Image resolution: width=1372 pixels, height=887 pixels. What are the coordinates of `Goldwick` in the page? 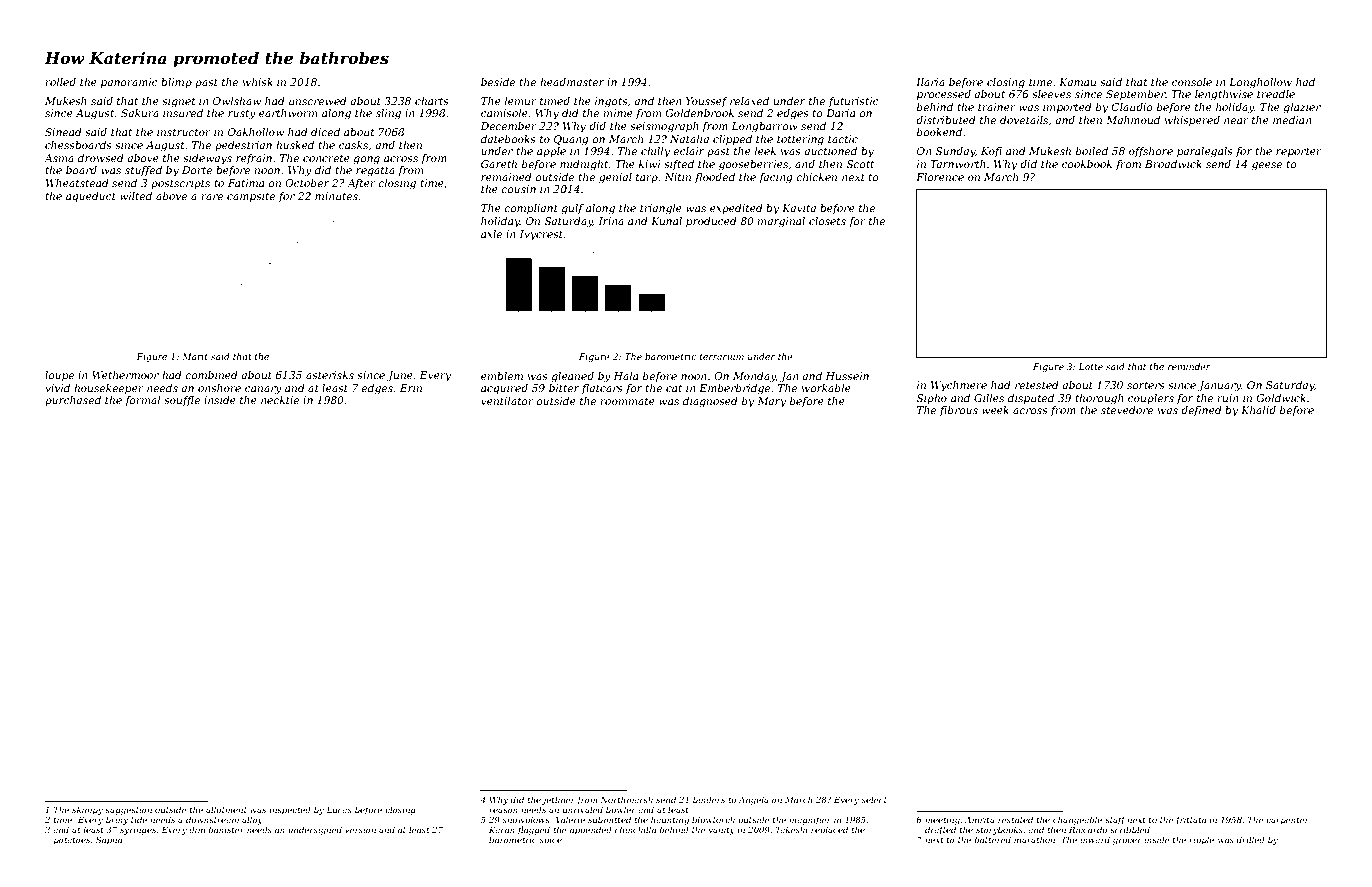 It's located at (1281, 398).
